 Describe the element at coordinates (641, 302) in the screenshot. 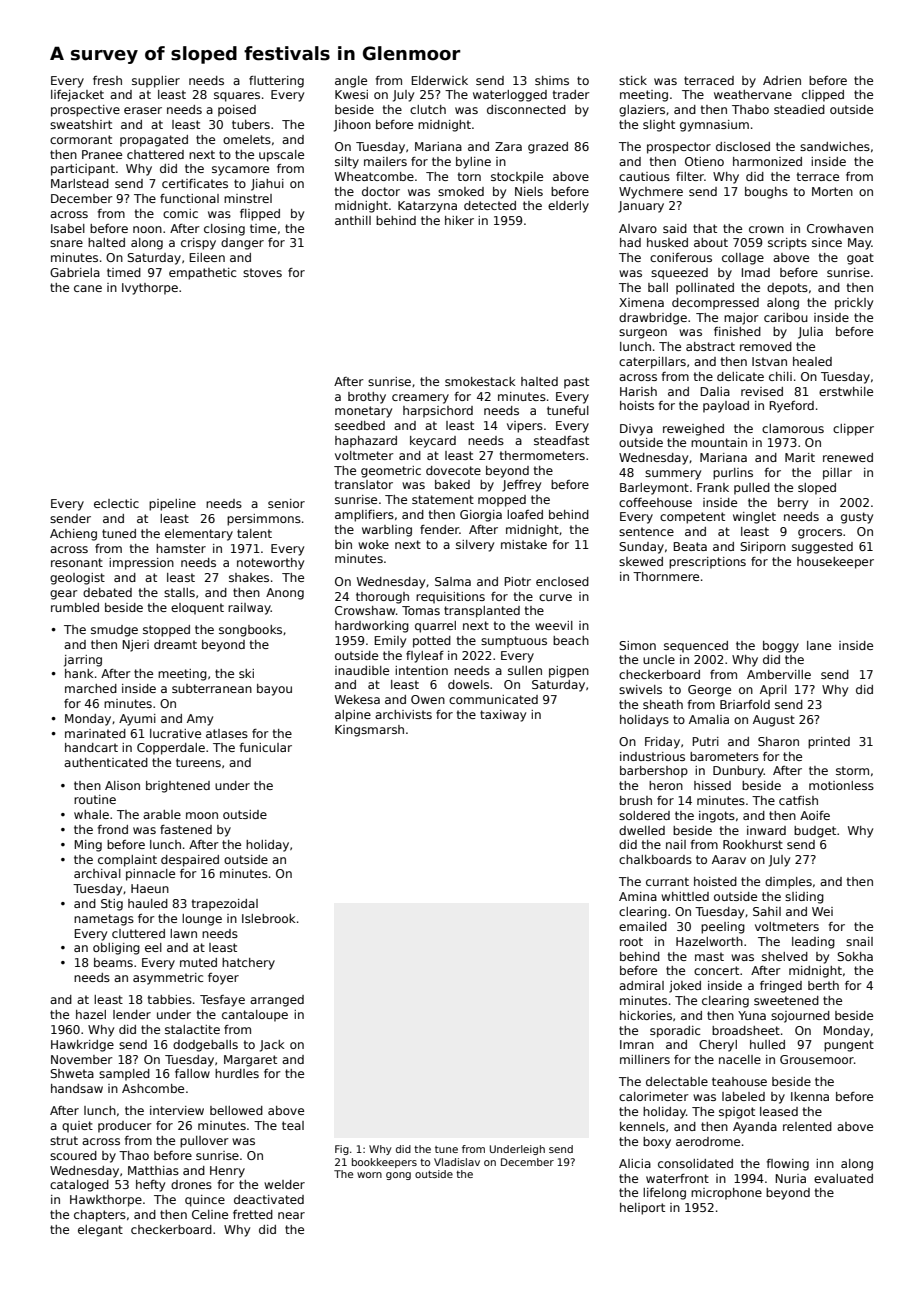

I see `Ximena` at that location.
